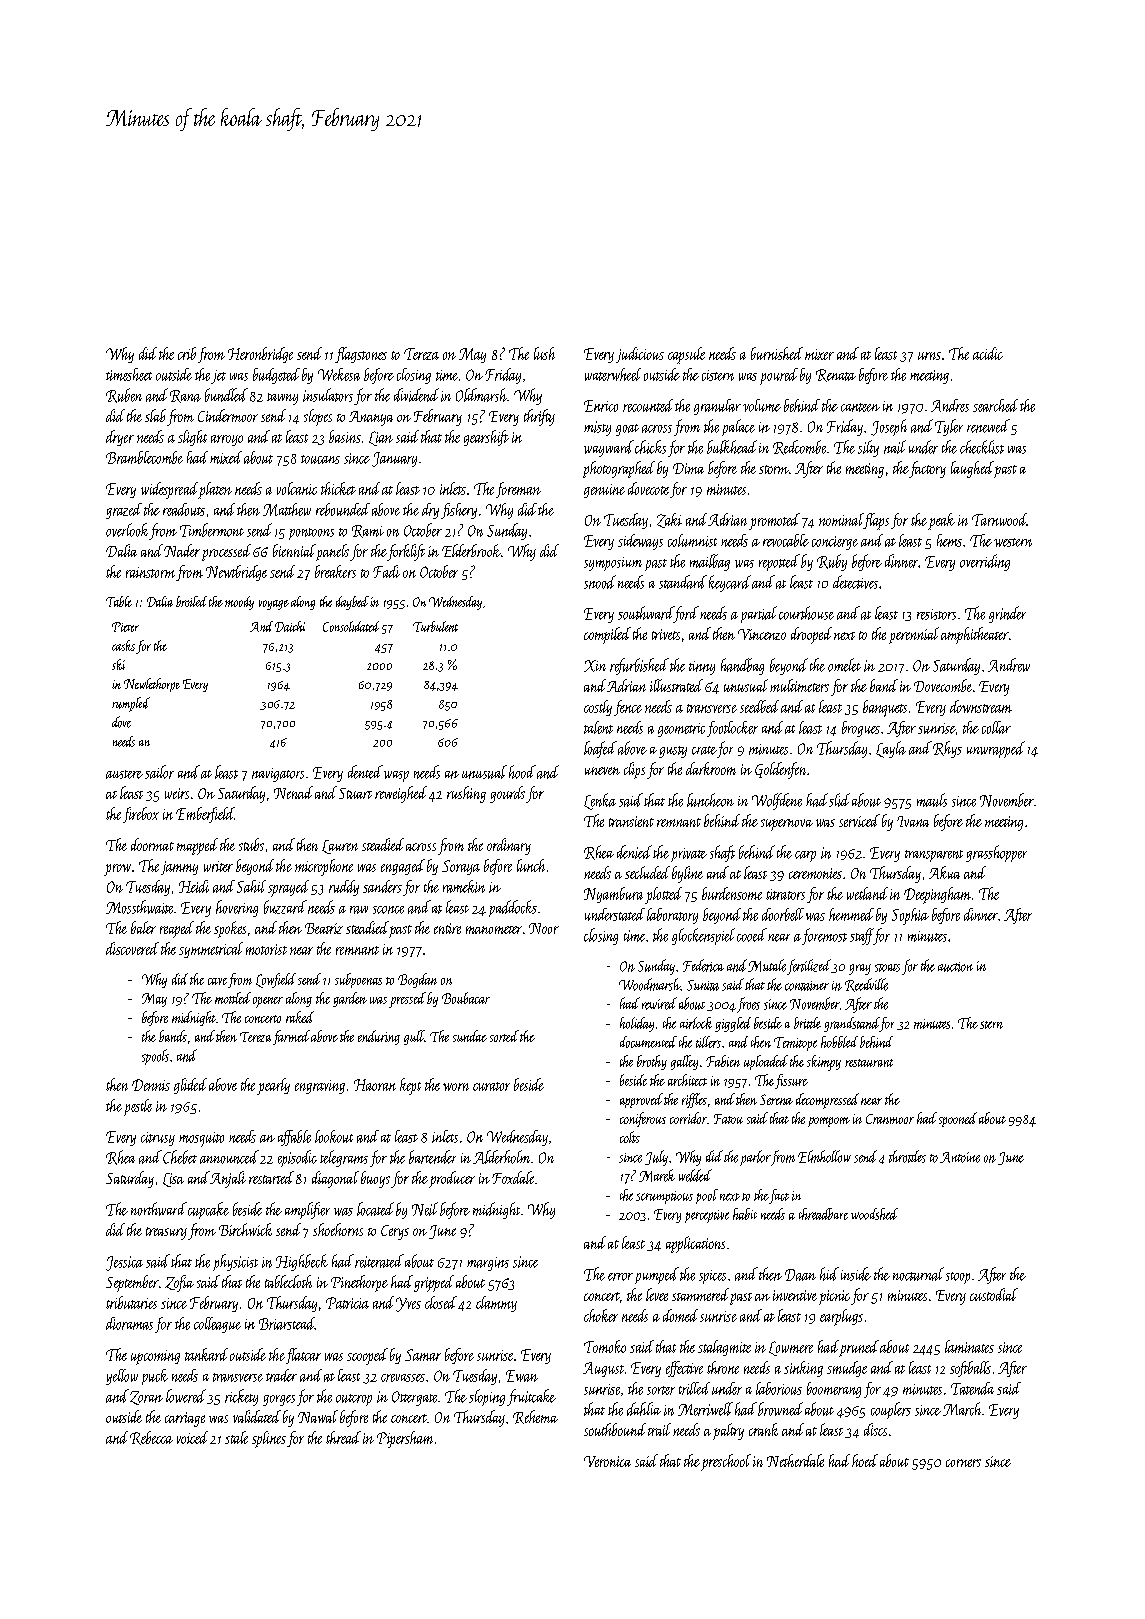 The height and width of the document is (1619, 1145). What do you see at coordinates (907, 1156) in the document?
I see `throttles` at bounding box center [907, 1156].
